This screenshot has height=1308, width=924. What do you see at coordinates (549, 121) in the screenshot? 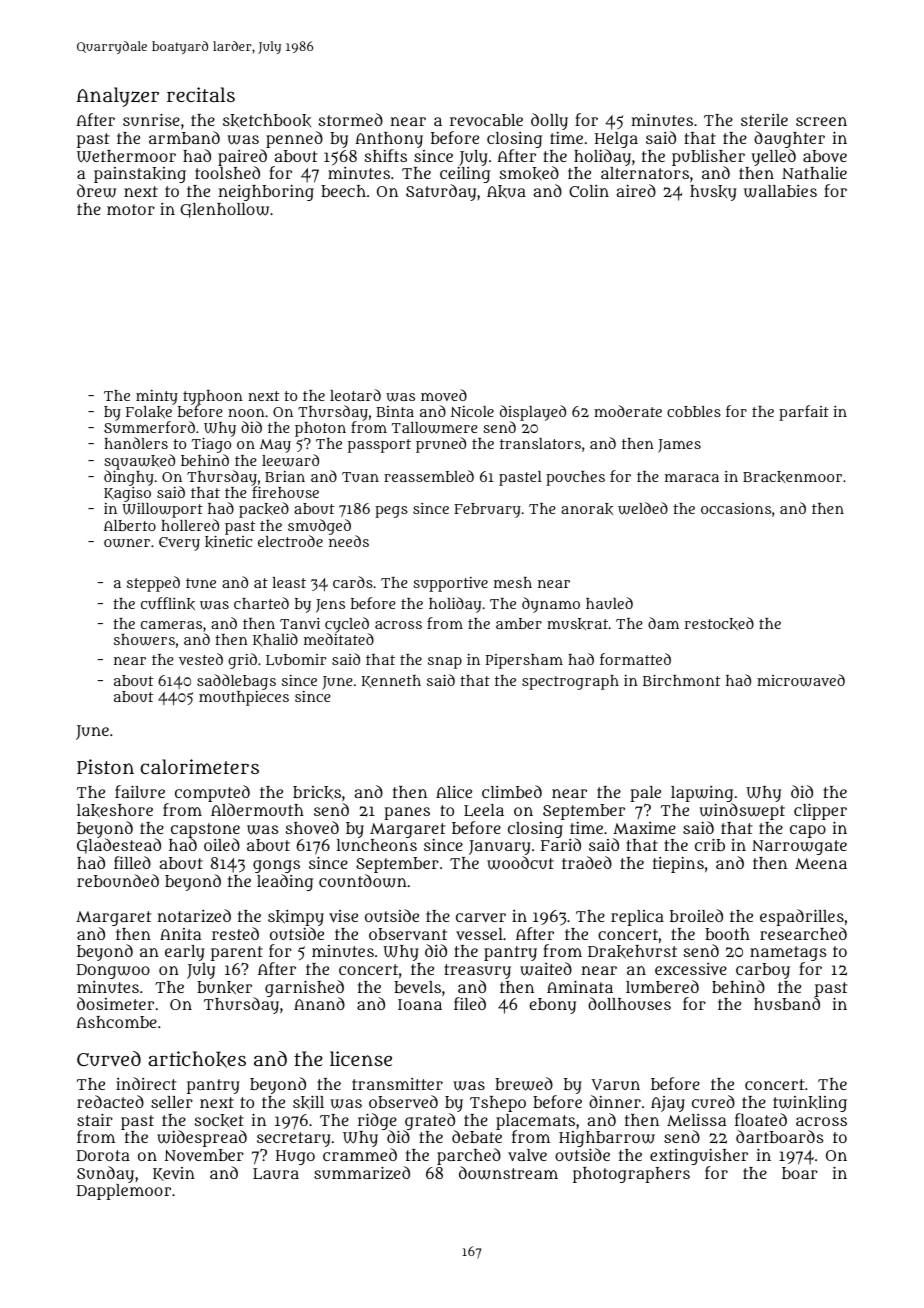
I see `dolly` at bounding box center [549, 121].
